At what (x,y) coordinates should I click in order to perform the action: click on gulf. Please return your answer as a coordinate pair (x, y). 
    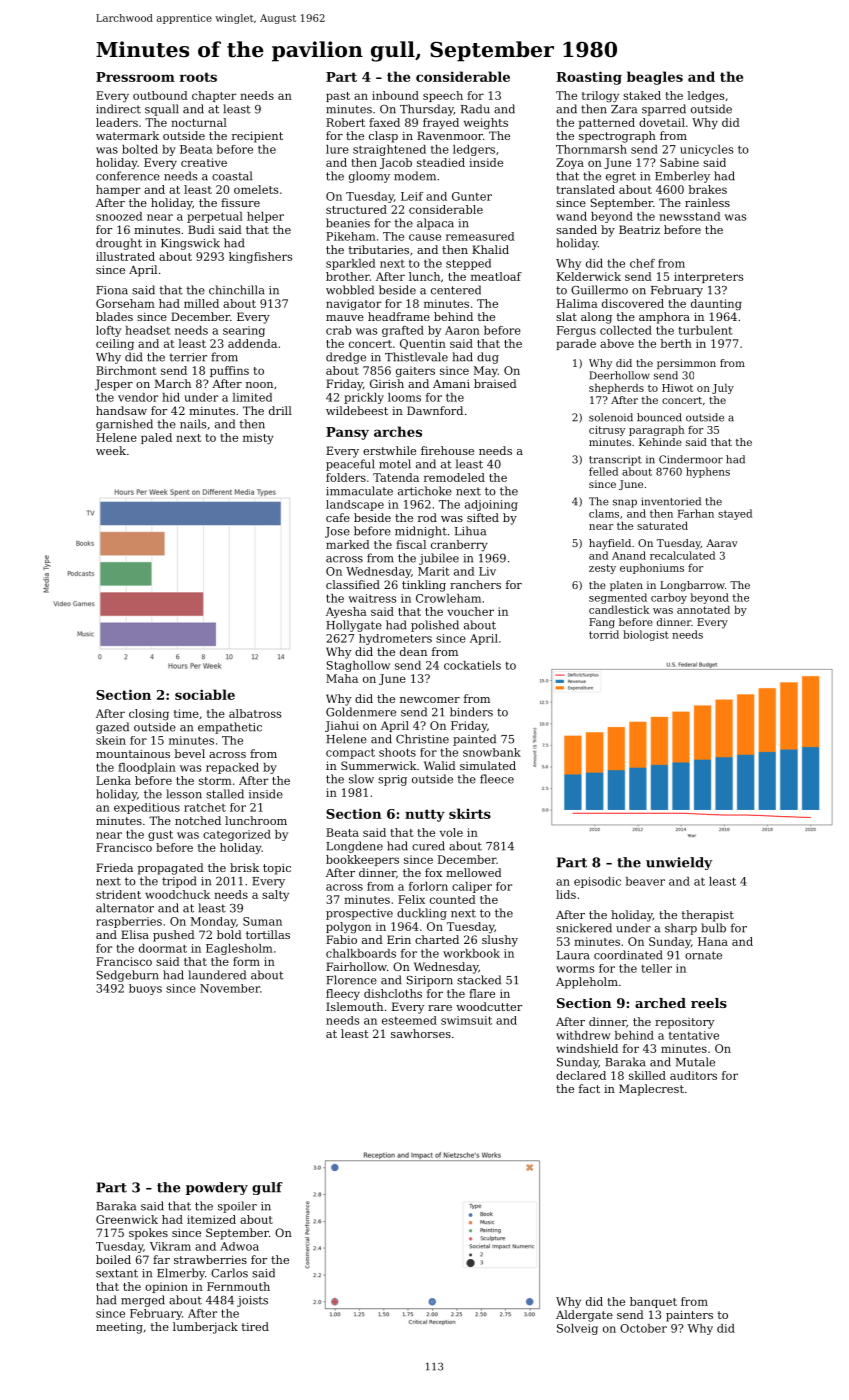
    Looking at the image, I should click on (267, 1188).
